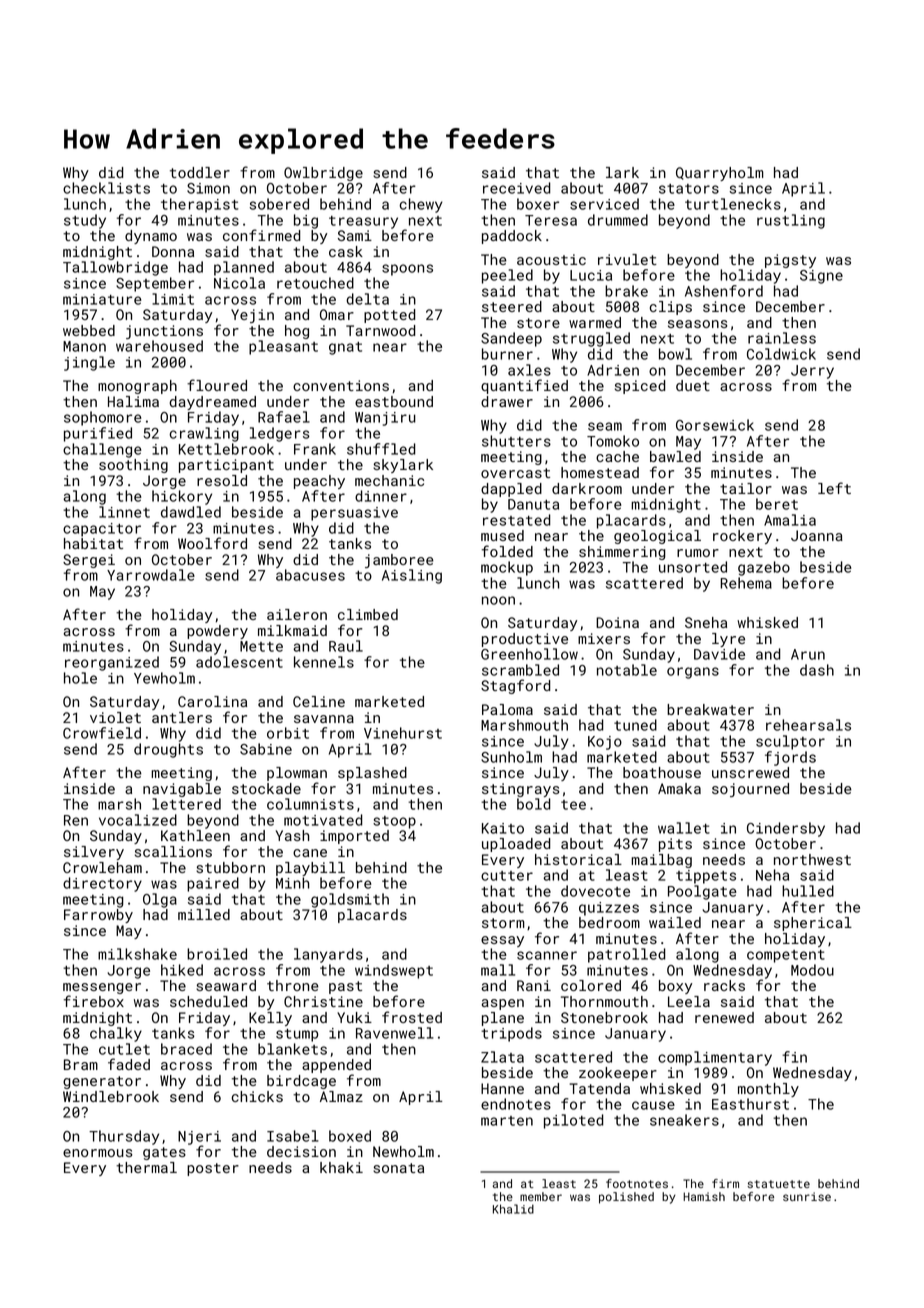  Describe the element at coordinates (394, 822) in the document. I see `stoop` at that location.
